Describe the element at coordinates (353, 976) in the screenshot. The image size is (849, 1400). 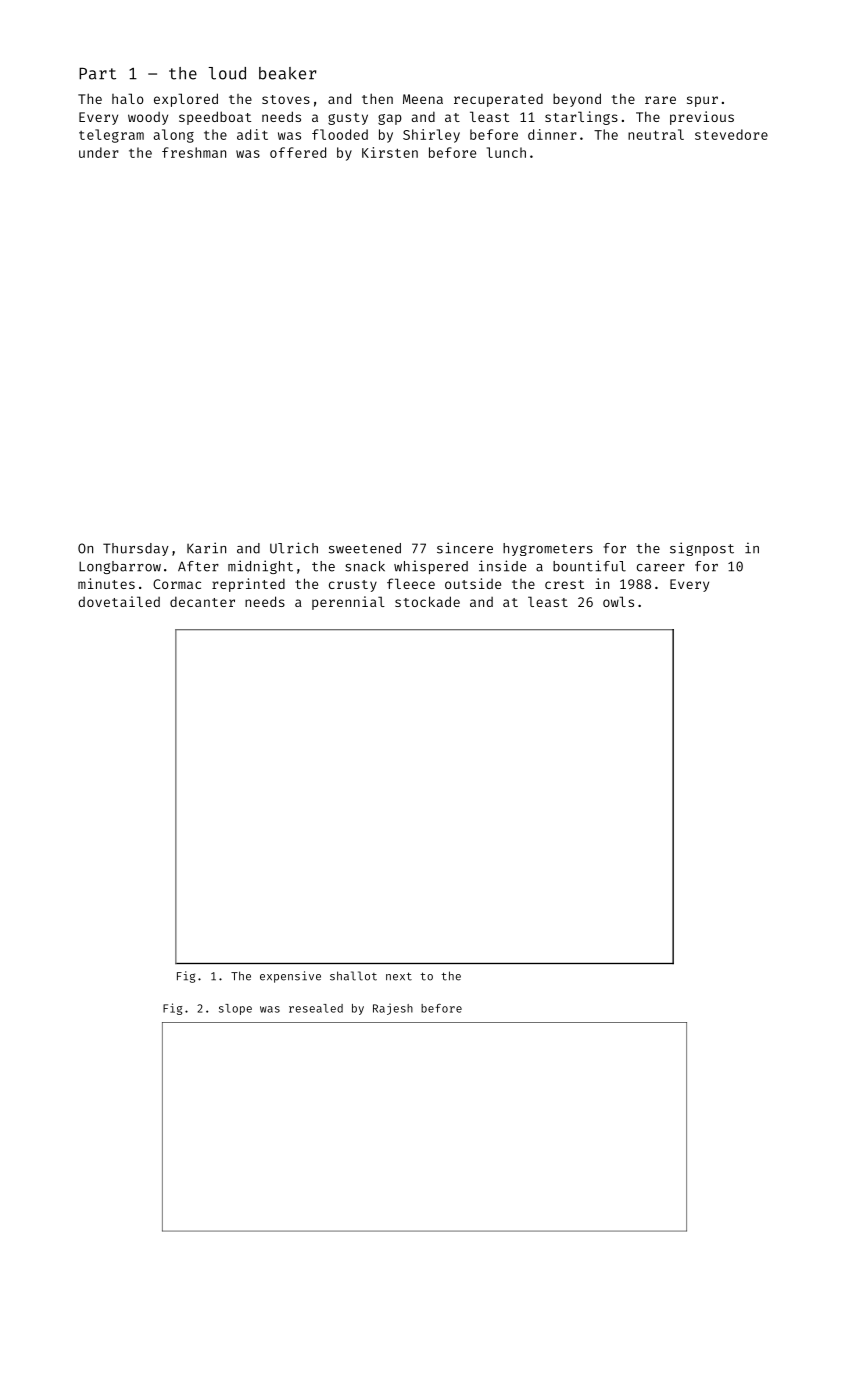
I see `shallot` at that location.
